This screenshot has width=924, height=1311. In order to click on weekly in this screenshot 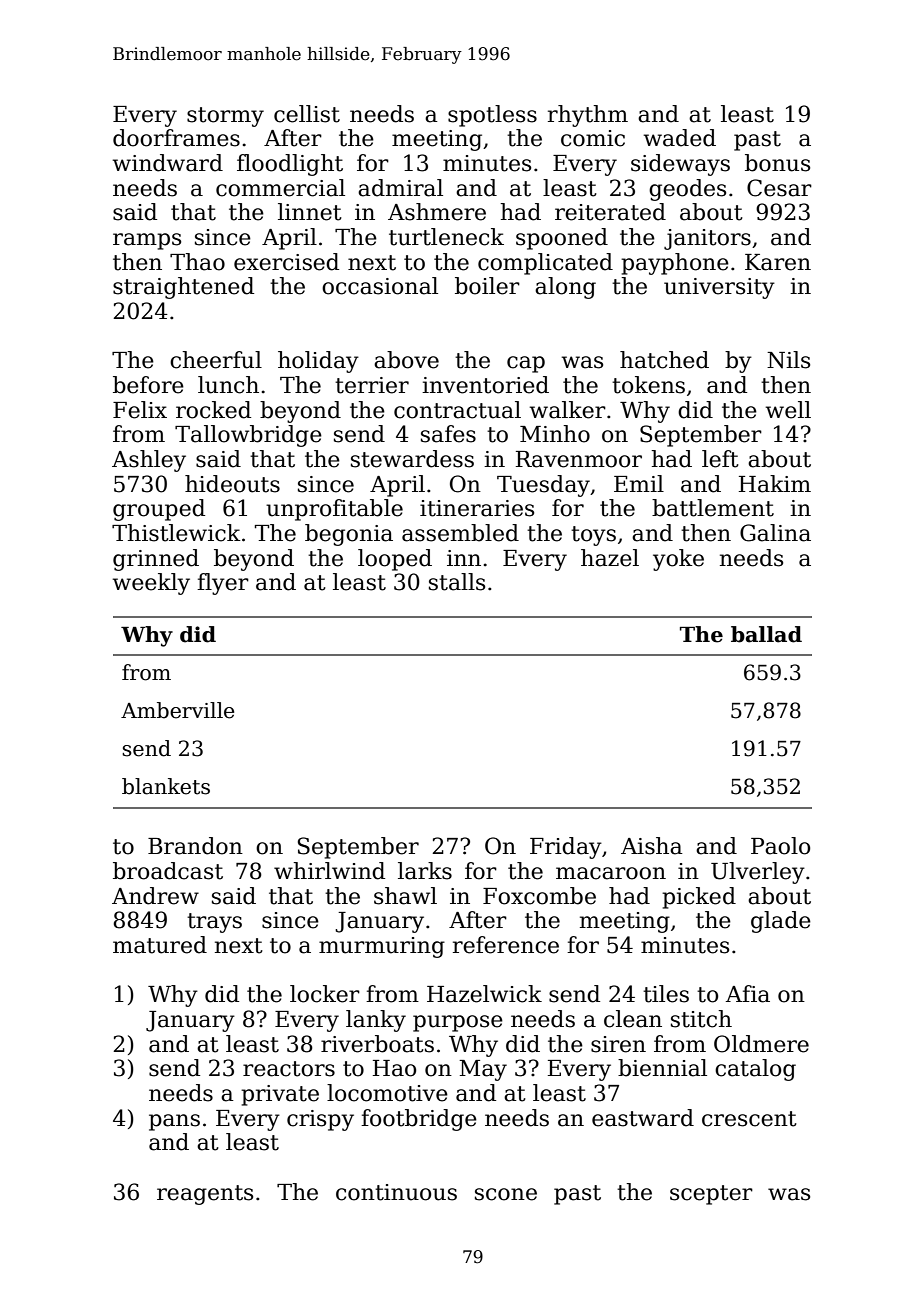, I will do `click(151, 584)`.
